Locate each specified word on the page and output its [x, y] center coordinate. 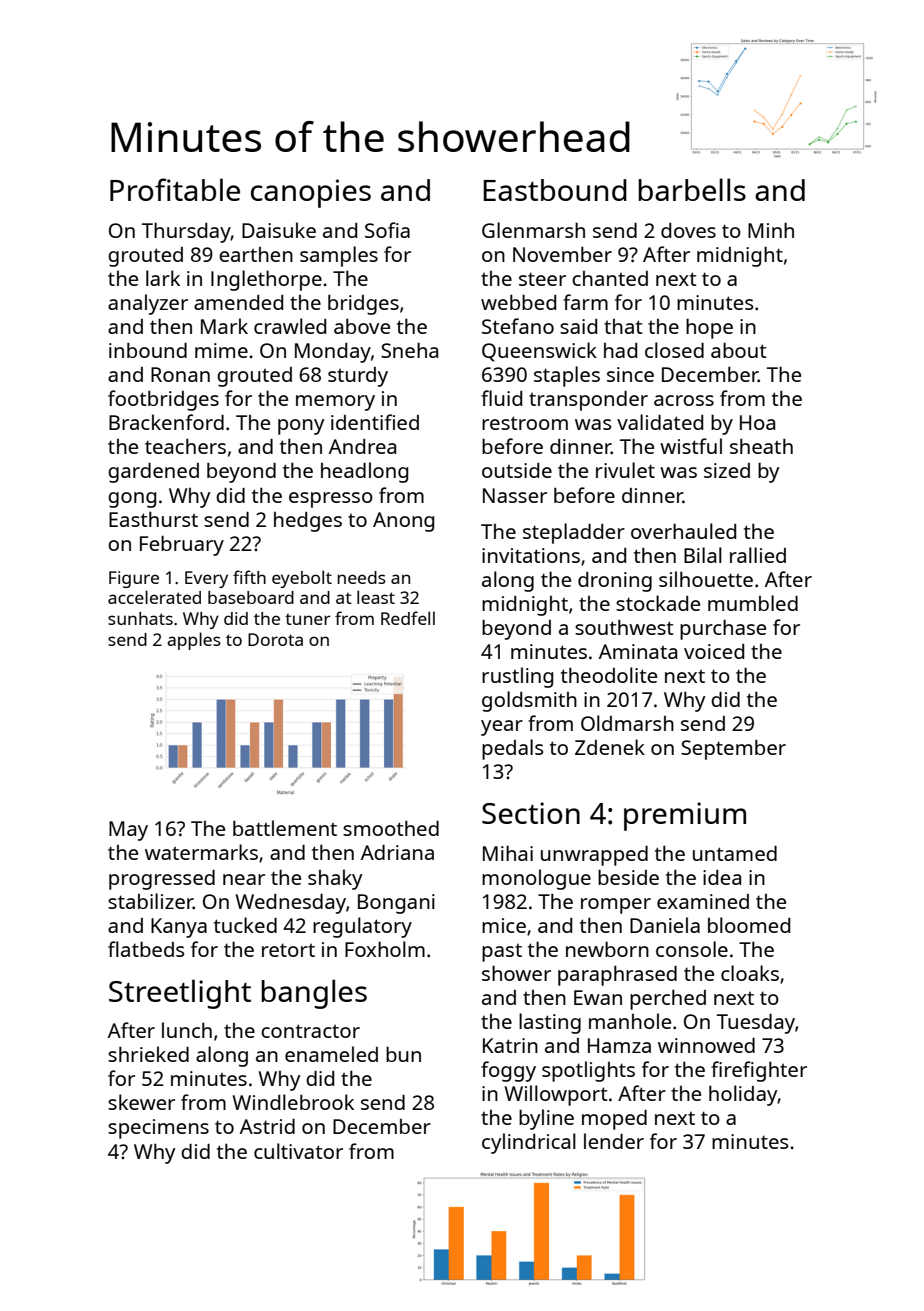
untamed [735, 853]
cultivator [298, 1151]
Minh [771, 230]
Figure [134, 579]
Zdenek [610, 747]
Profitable [175, 189]
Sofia [387, 230]
